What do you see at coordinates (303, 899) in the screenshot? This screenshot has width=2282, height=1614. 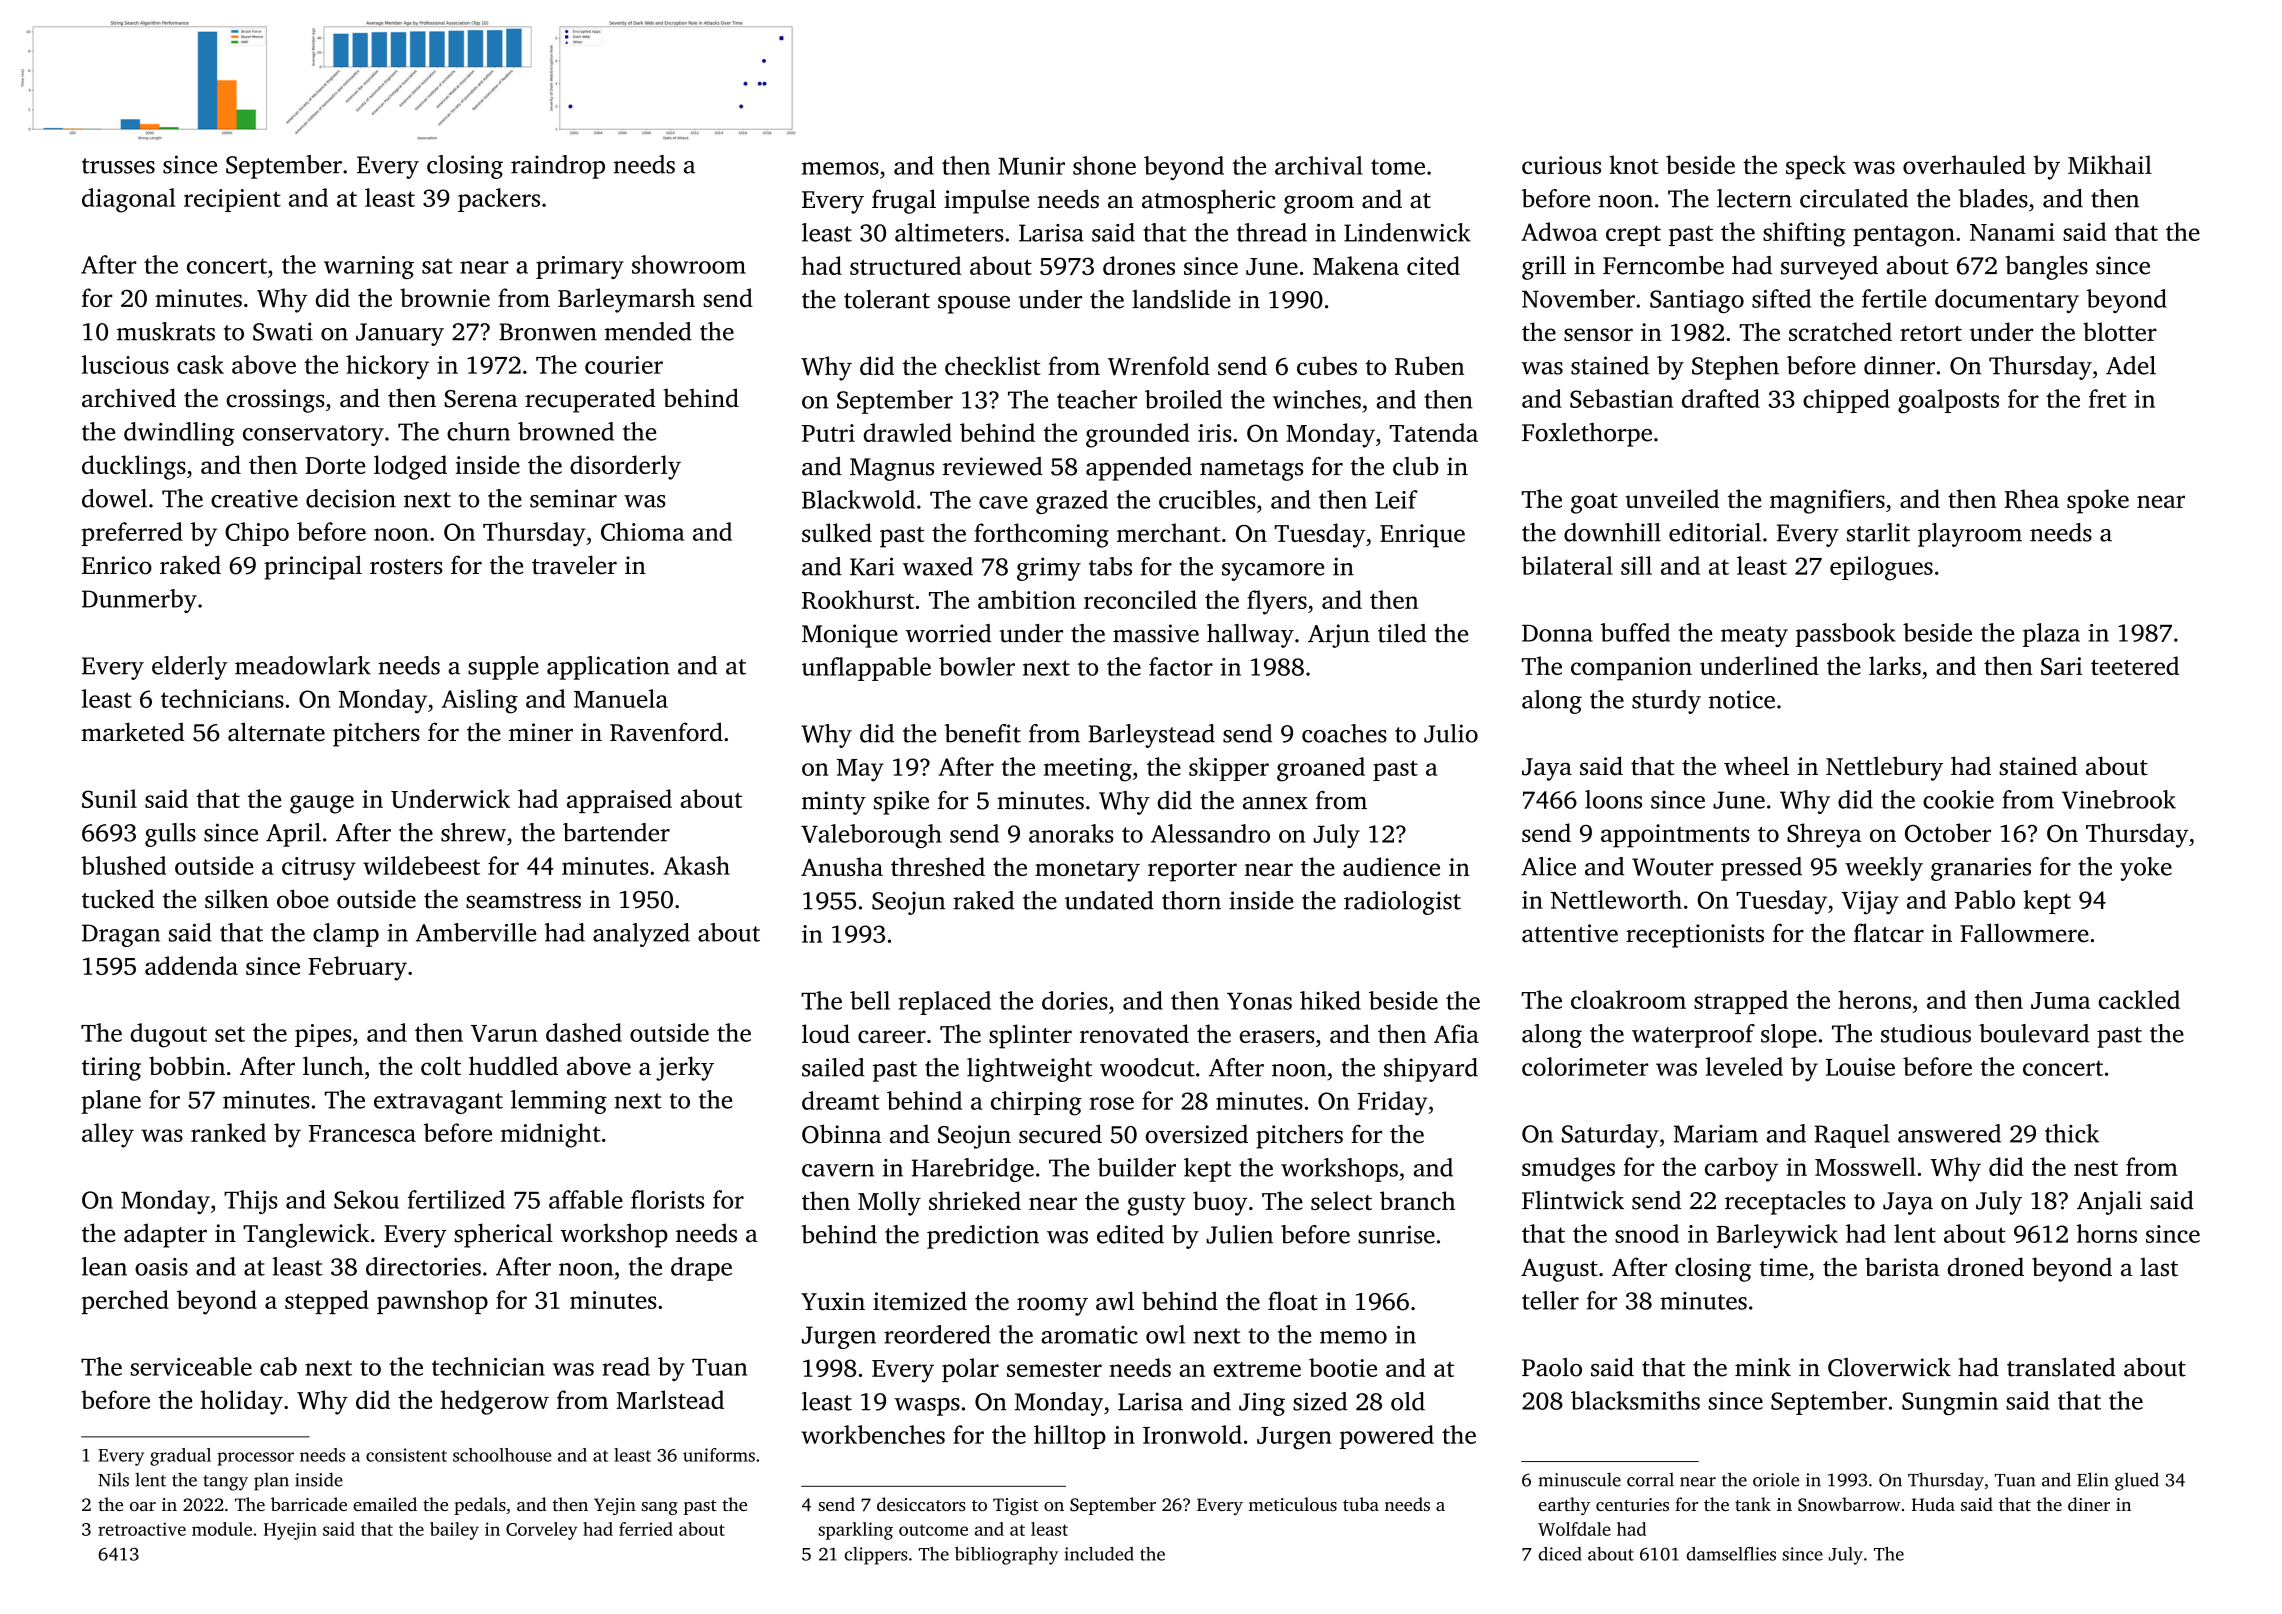 I see `oboe` at bounding box center [303, 899].
